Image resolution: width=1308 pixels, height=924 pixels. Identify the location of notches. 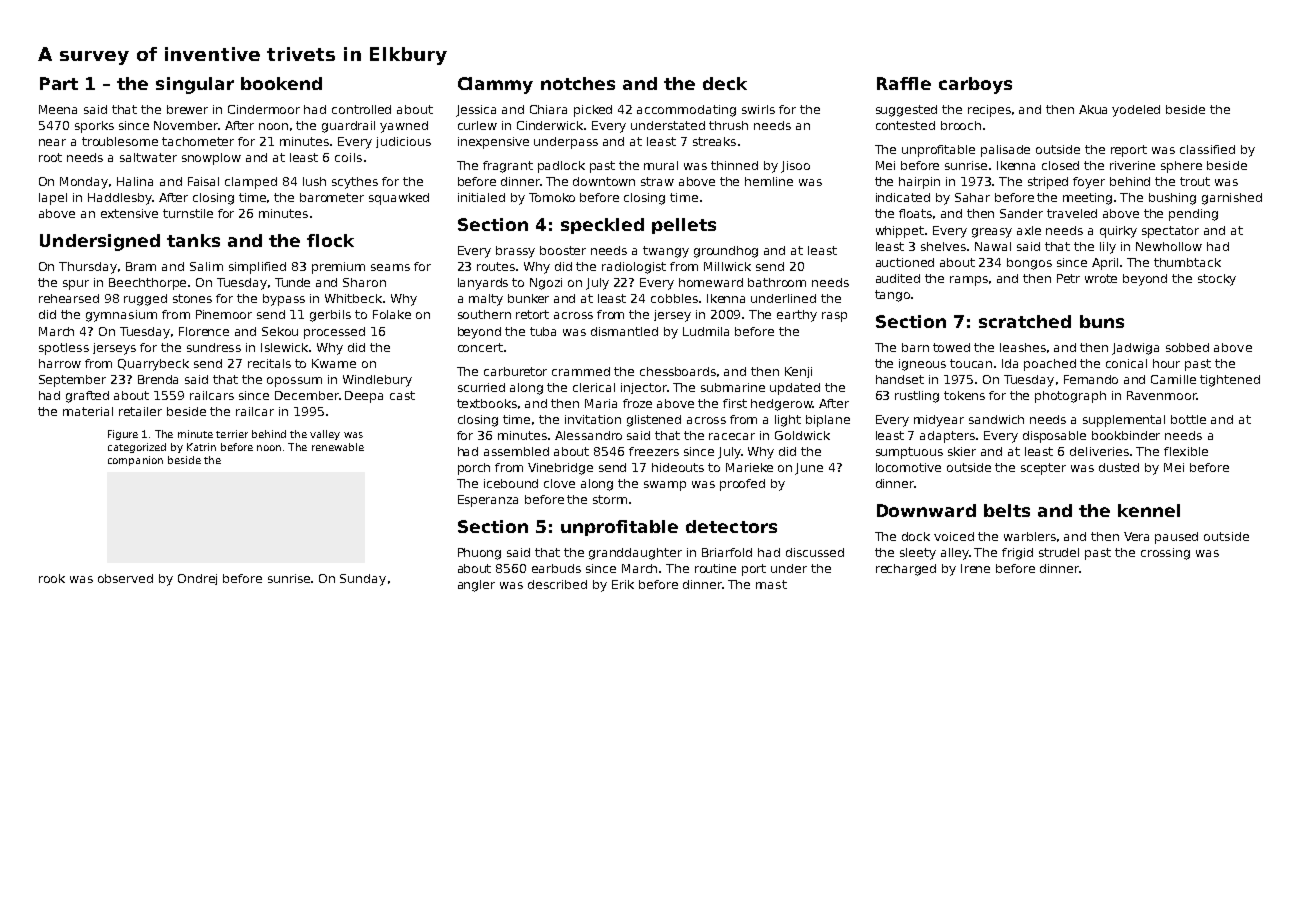
(578, 83).
